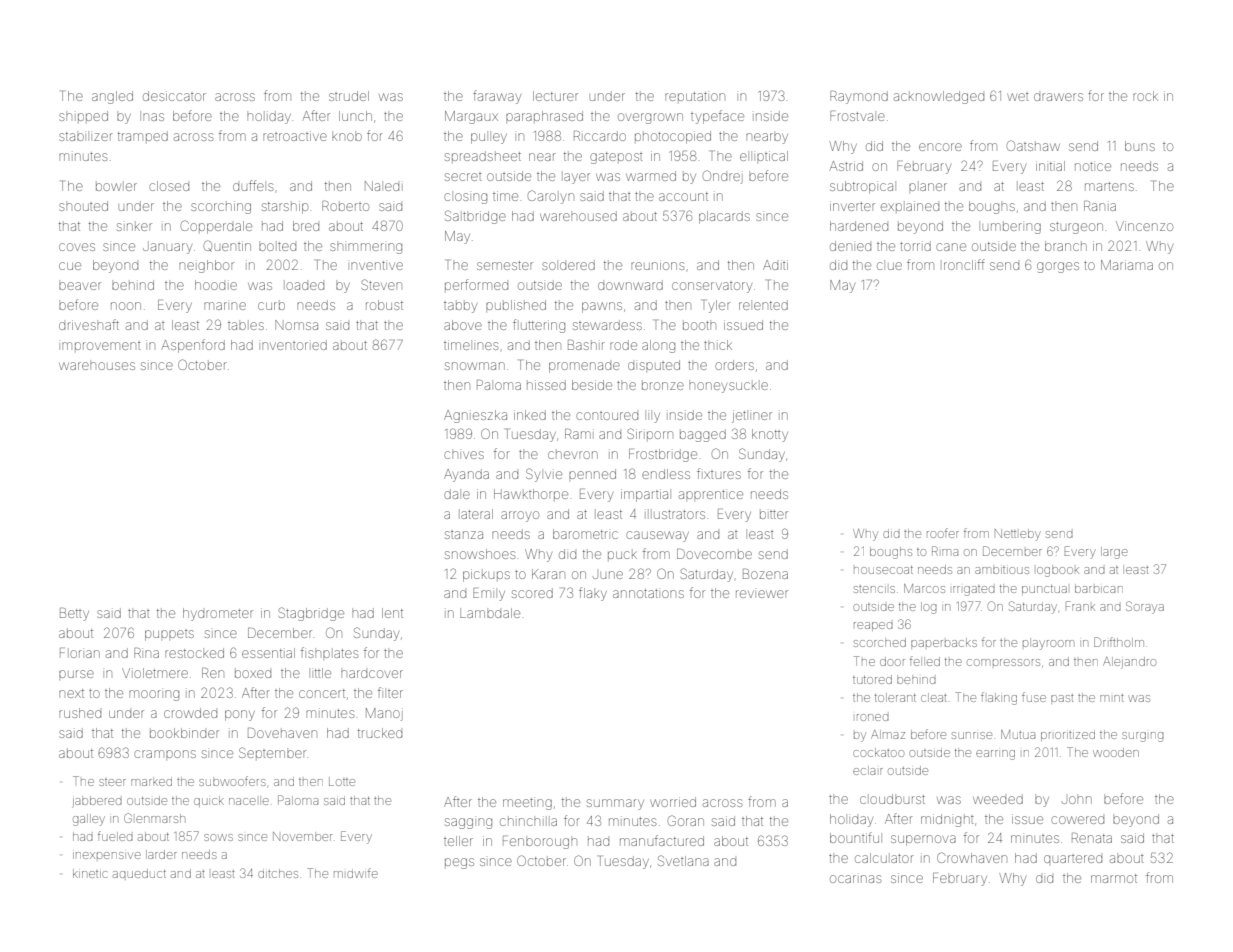 The image size is (1233, 952). I want to click on Dovecombe, so click(714, 554).
